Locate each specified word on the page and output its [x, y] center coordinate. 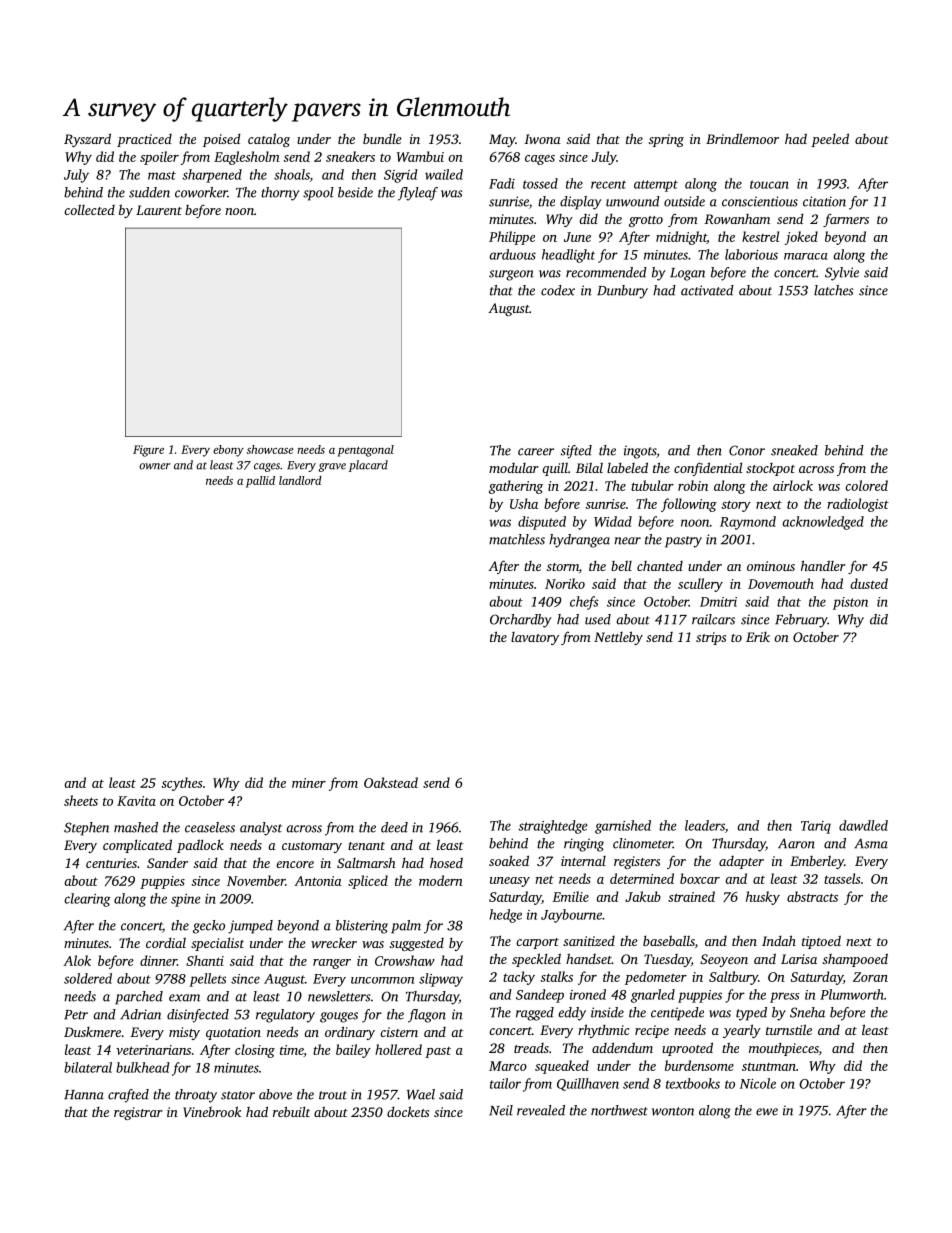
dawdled [863, 825]
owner [154, 466]
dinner [158, 960]
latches [833, 290]
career [536, 452]
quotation [233, 1033]
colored [866, 485]
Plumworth [852, 994]
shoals [292, 174]
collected [89, 209]
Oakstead [391, 782]
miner [309, 783]
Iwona [542, 139]
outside [684, 201]
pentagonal [365, 451]
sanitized [589, 941]
